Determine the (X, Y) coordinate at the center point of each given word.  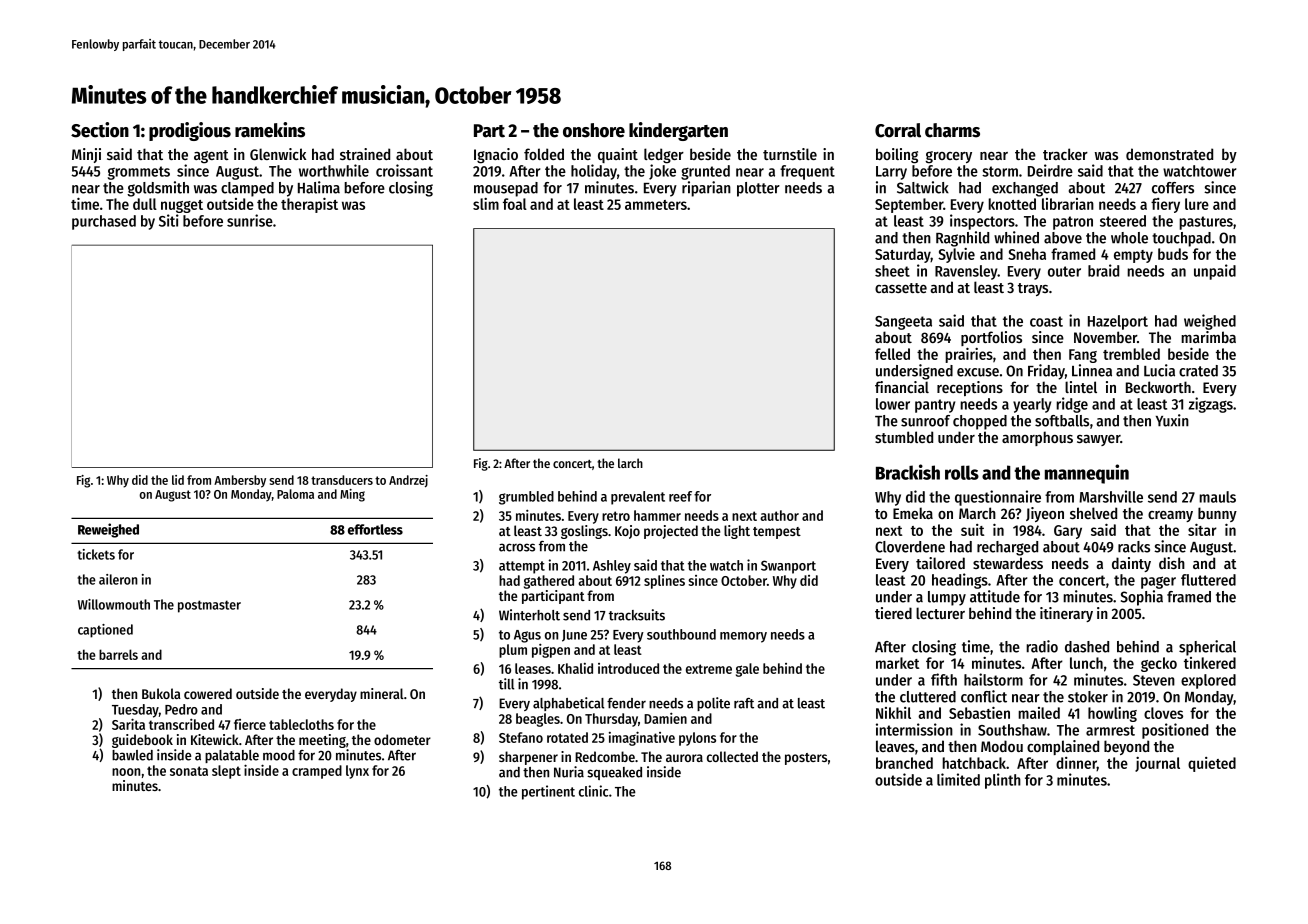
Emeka (913, 513)
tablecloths (301, 724)
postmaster (209, 606)
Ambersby (240, 481)
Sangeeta (903, 323)
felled (892, 354)
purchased (104, 222)
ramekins (270, 130)
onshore (594, 130)
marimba (1208, 337)
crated (1198, 371)
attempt (522, 567)
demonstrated (1169, 154)
